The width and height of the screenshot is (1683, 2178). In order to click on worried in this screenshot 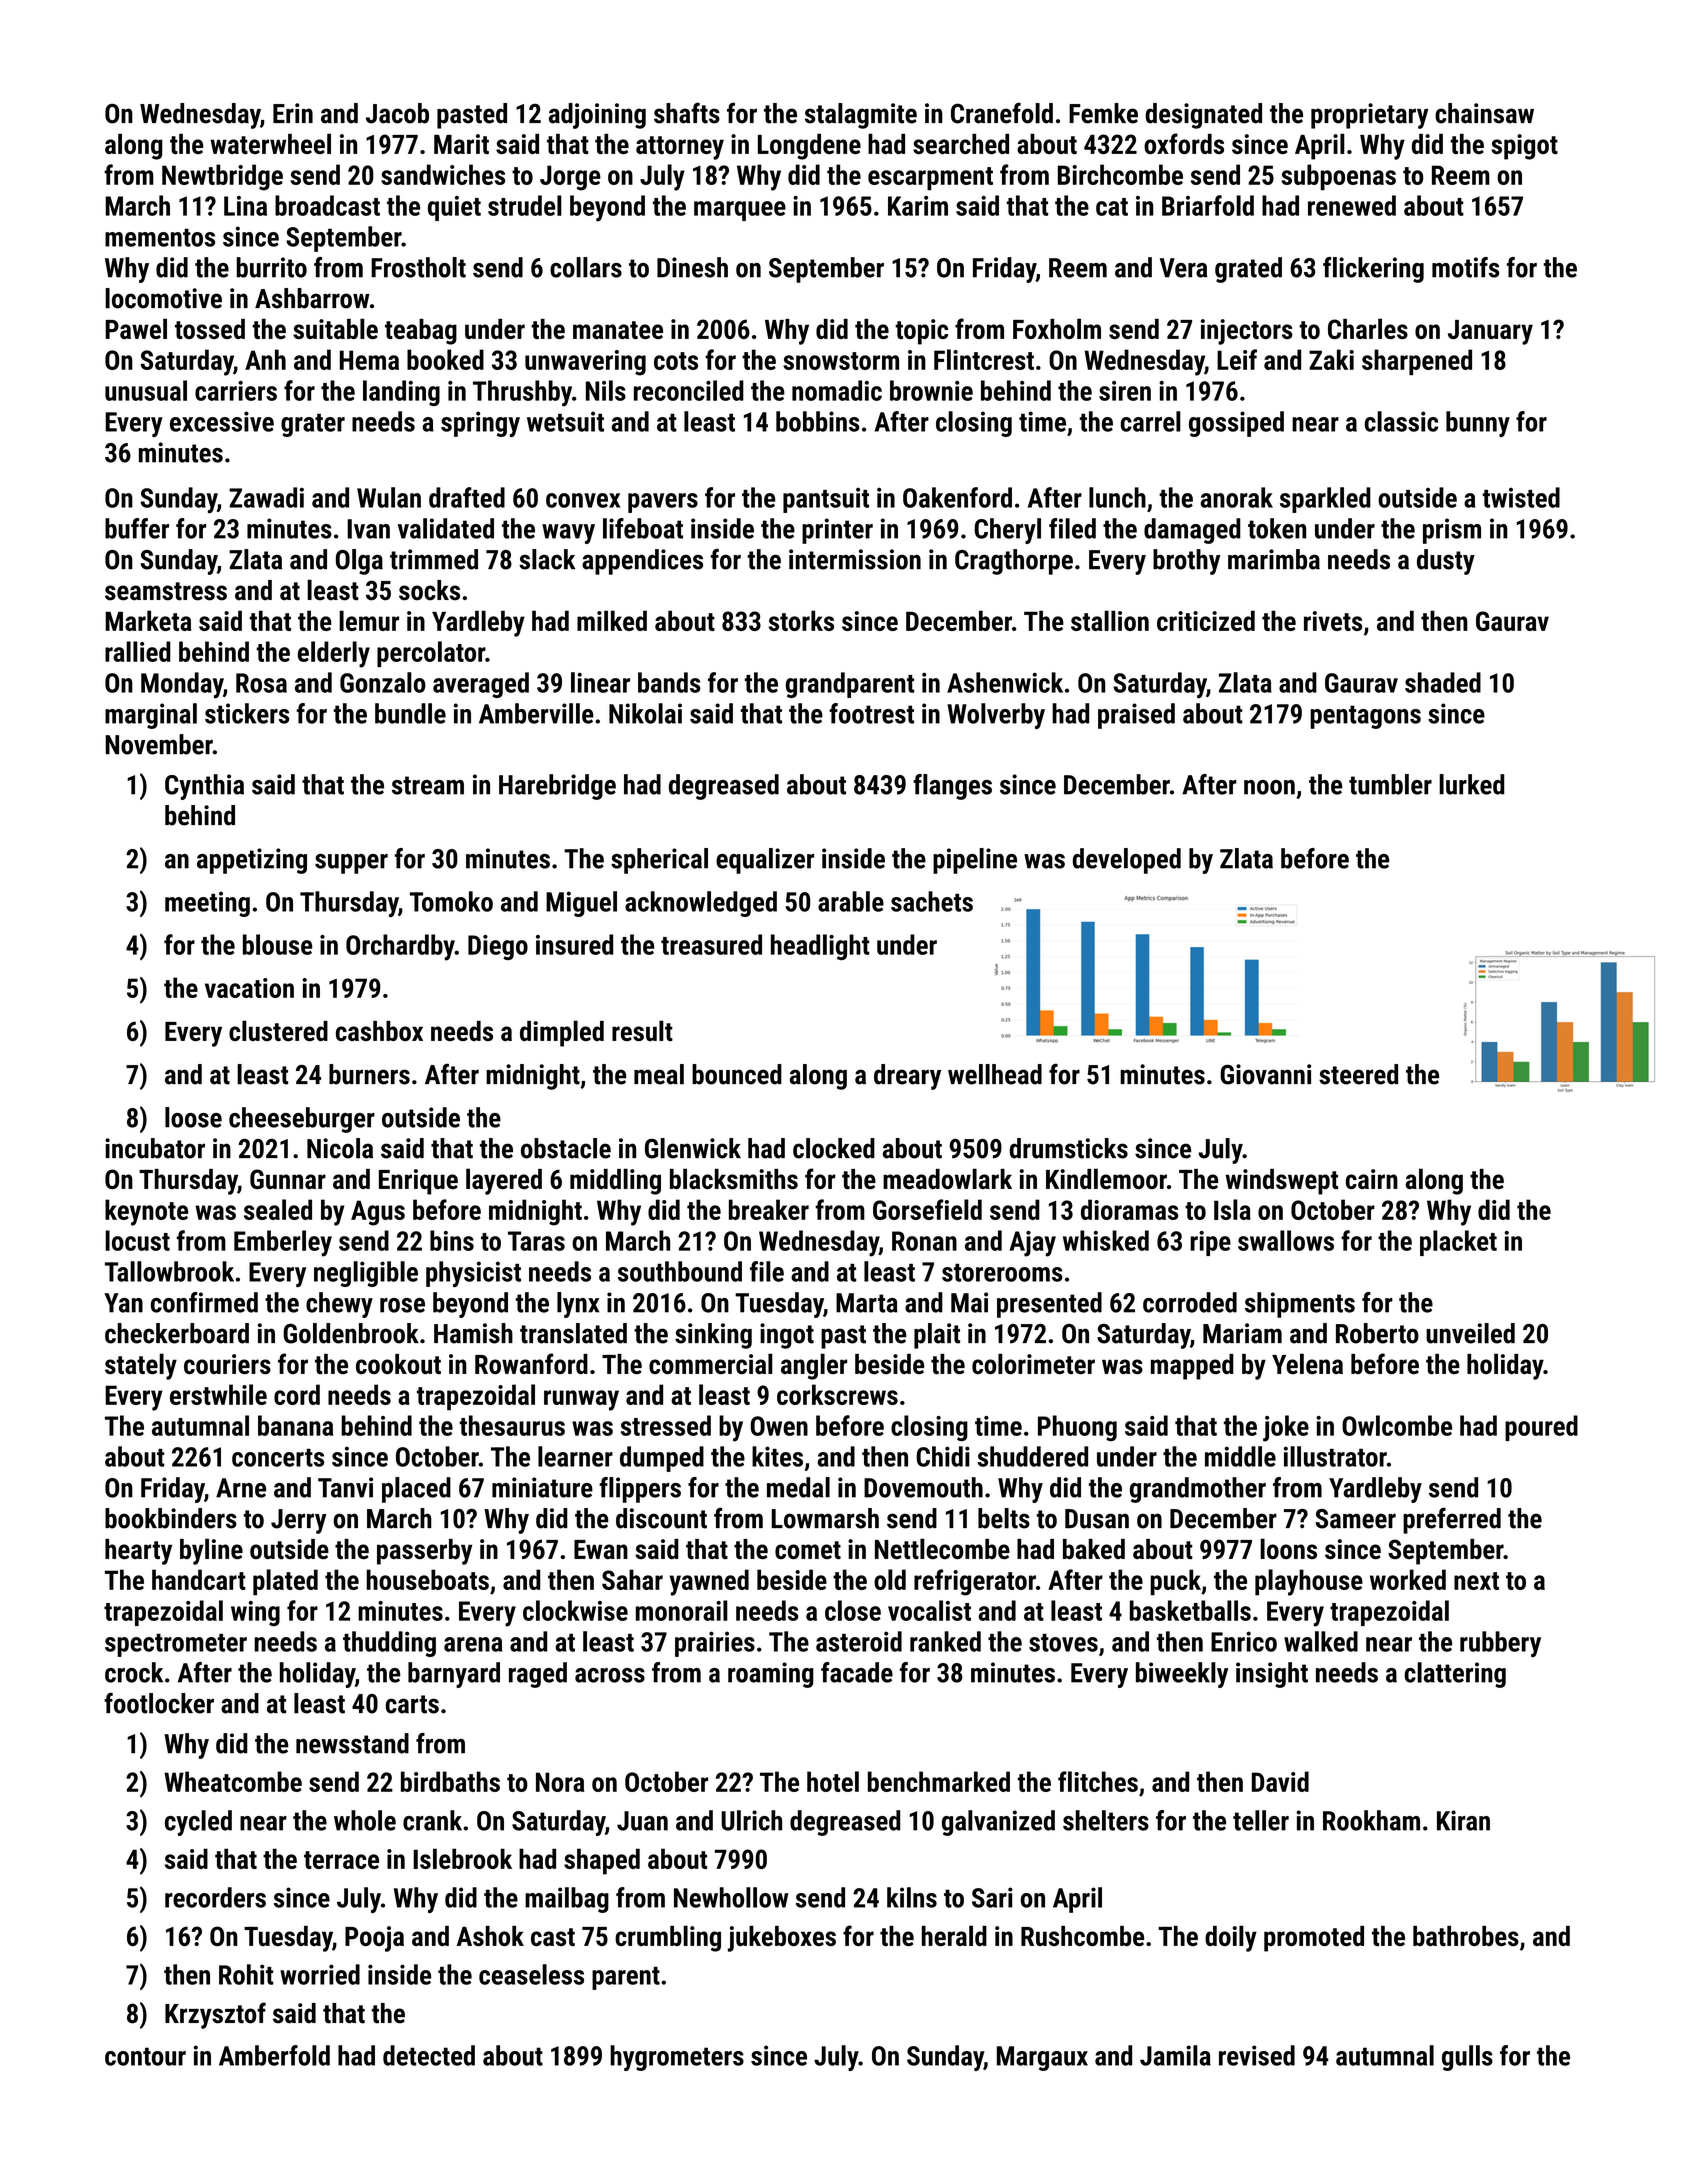, I will do `click(320, 1974)`.
